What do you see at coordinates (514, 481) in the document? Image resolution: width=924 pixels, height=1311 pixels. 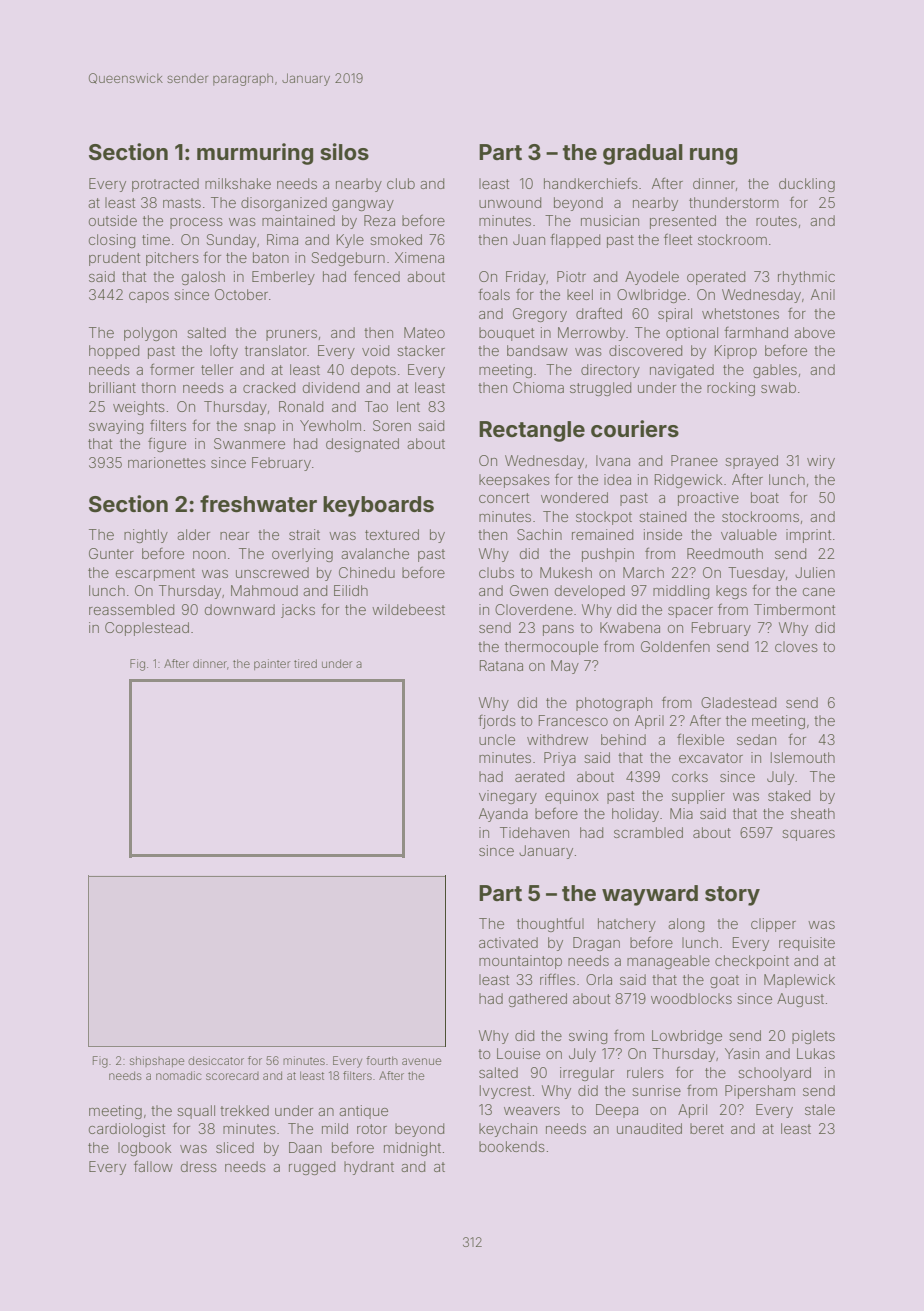 I see `keepsakes` at bounding box center [514, 481].
